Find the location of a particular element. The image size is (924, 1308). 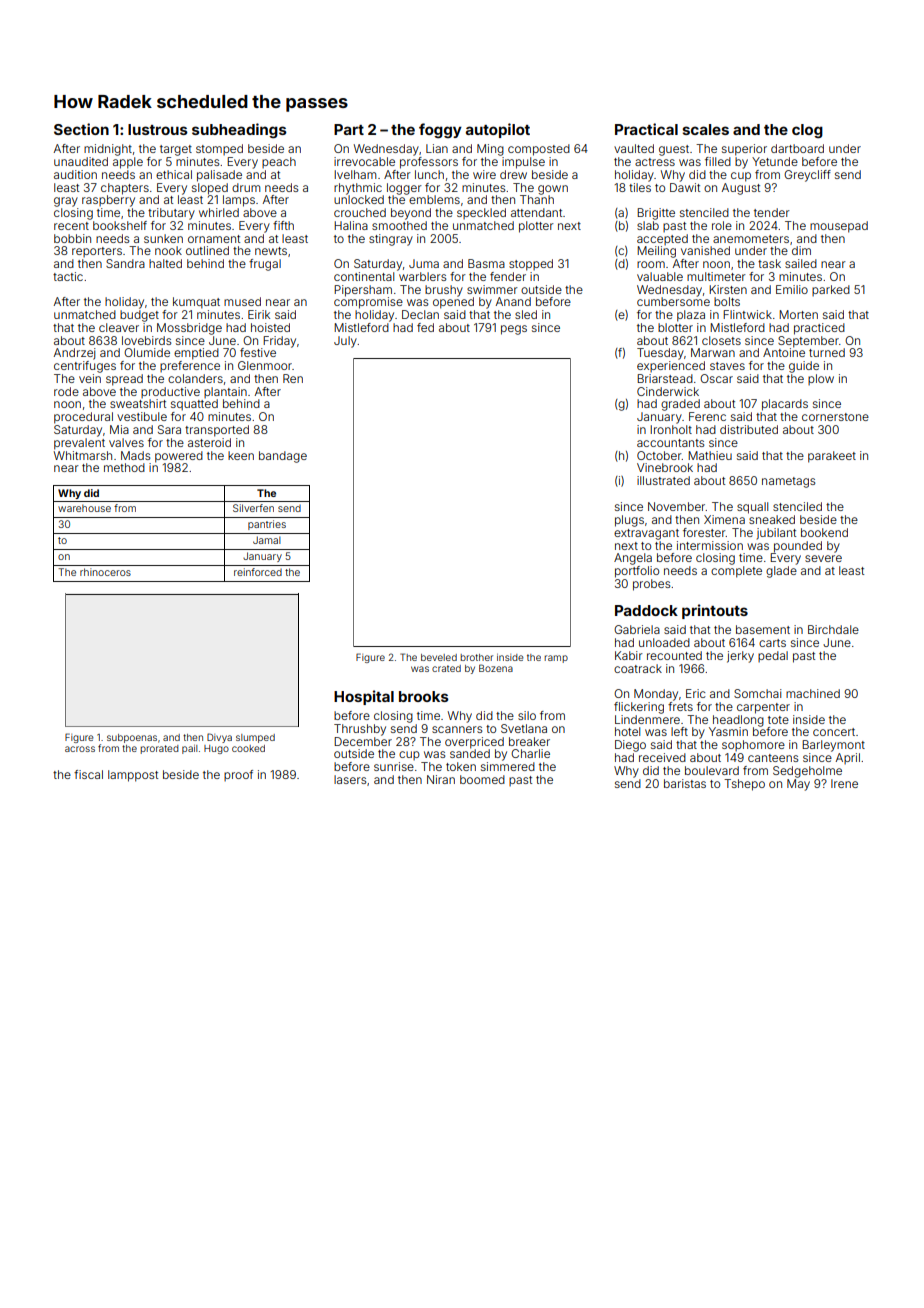

nametags is located at coordinates (788, 482).
